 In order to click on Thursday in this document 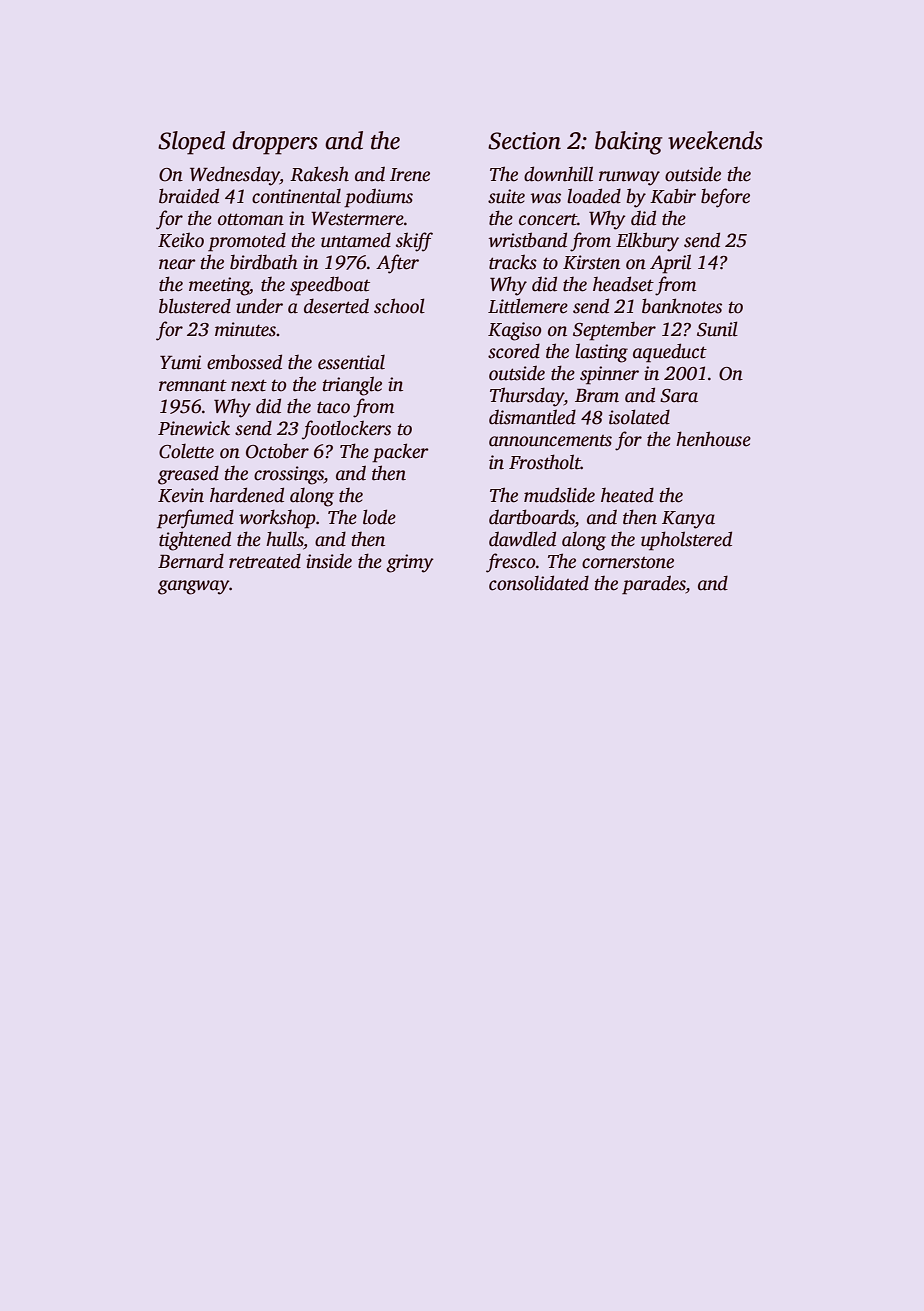, I will do `click(527, 397)`.
